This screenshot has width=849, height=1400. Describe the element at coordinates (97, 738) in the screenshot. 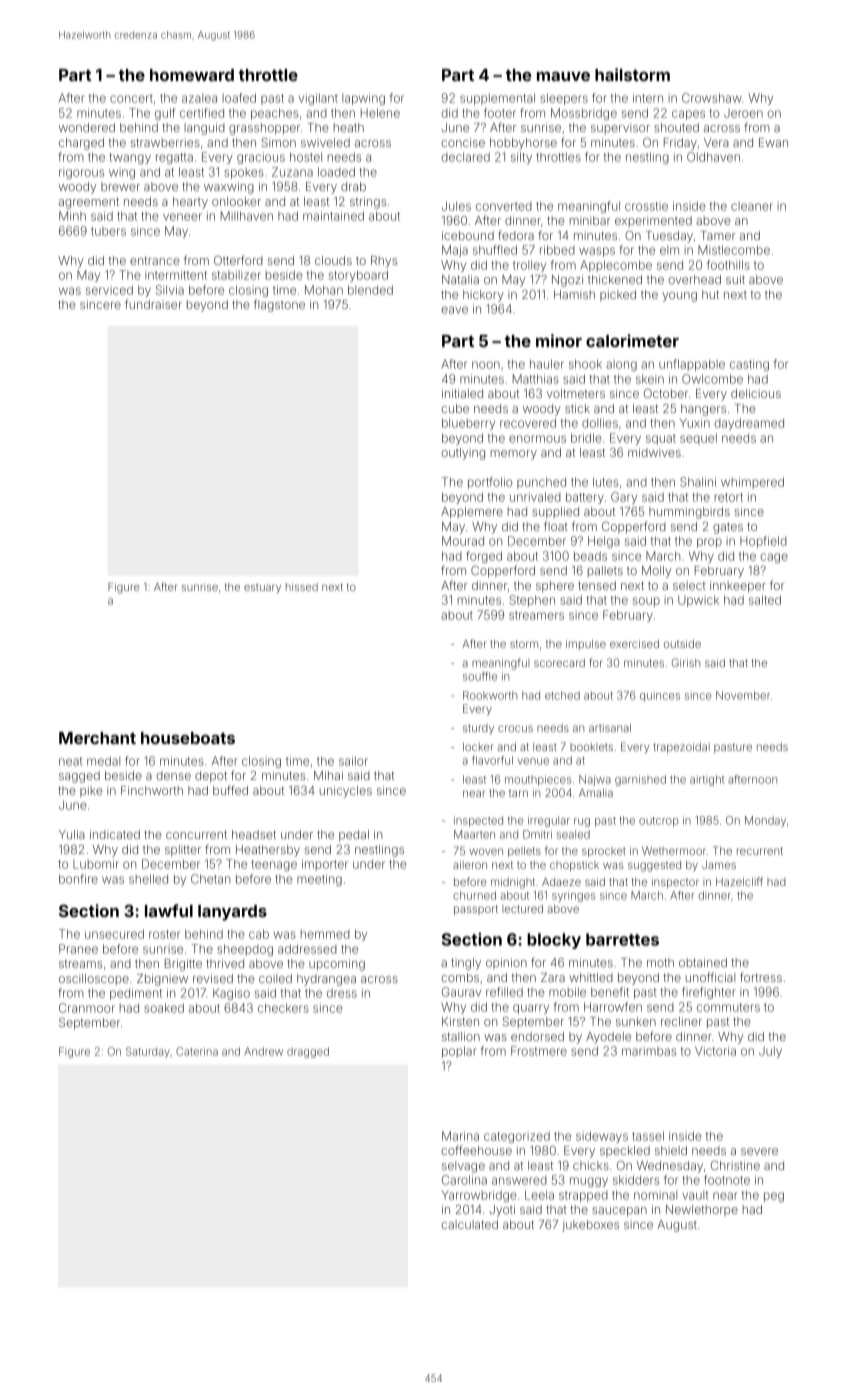

I see `Merchant` at that location.
